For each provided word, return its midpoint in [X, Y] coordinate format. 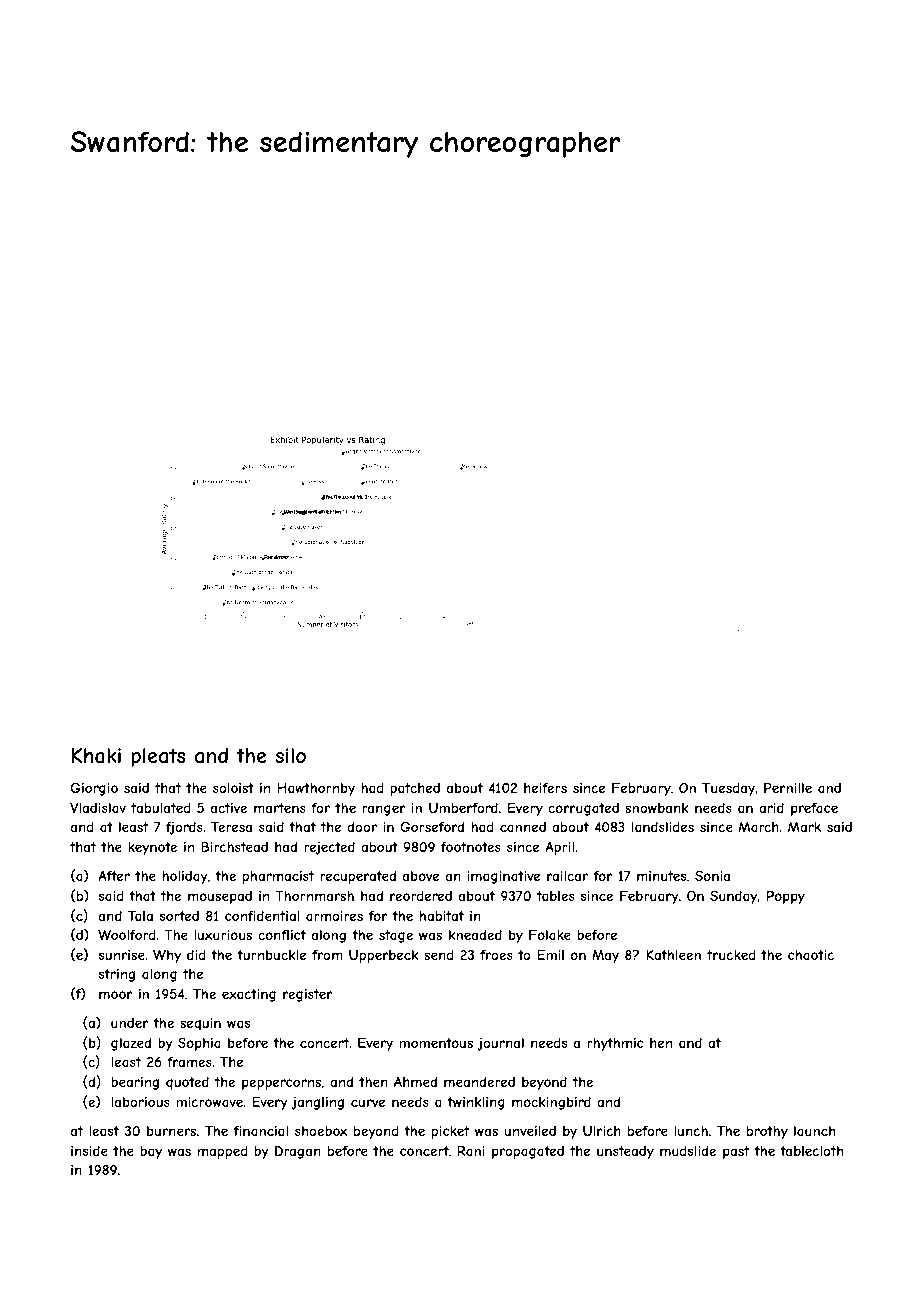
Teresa [231, 827]
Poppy [786, 897]
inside [89, 1151]
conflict [282, 935]
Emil [550, 954]
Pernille [788, 787]
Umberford [463, 808]
